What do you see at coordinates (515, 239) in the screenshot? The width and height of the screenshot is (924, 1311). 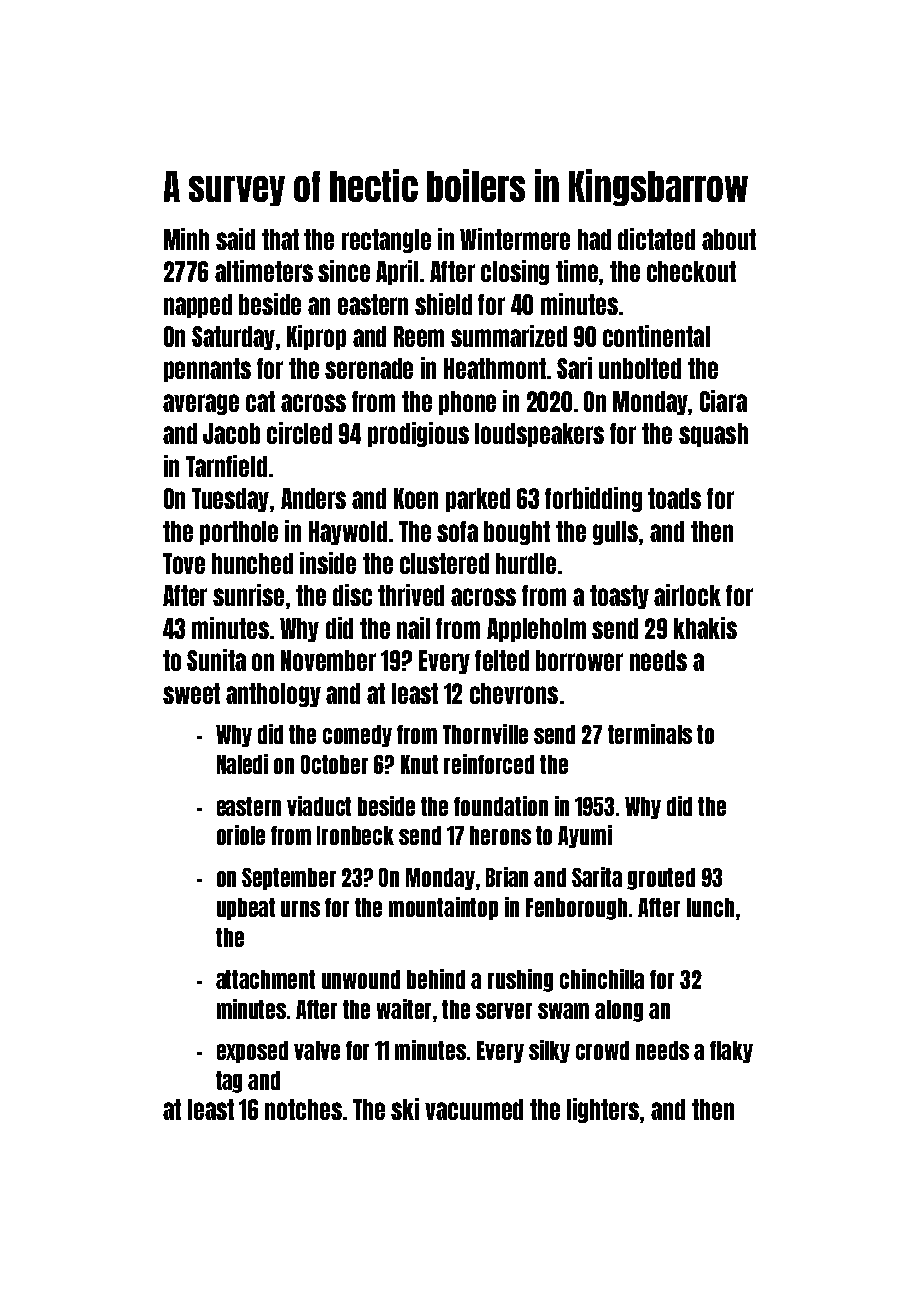 I see `Wintermere` at bounding box center [515, 239].
